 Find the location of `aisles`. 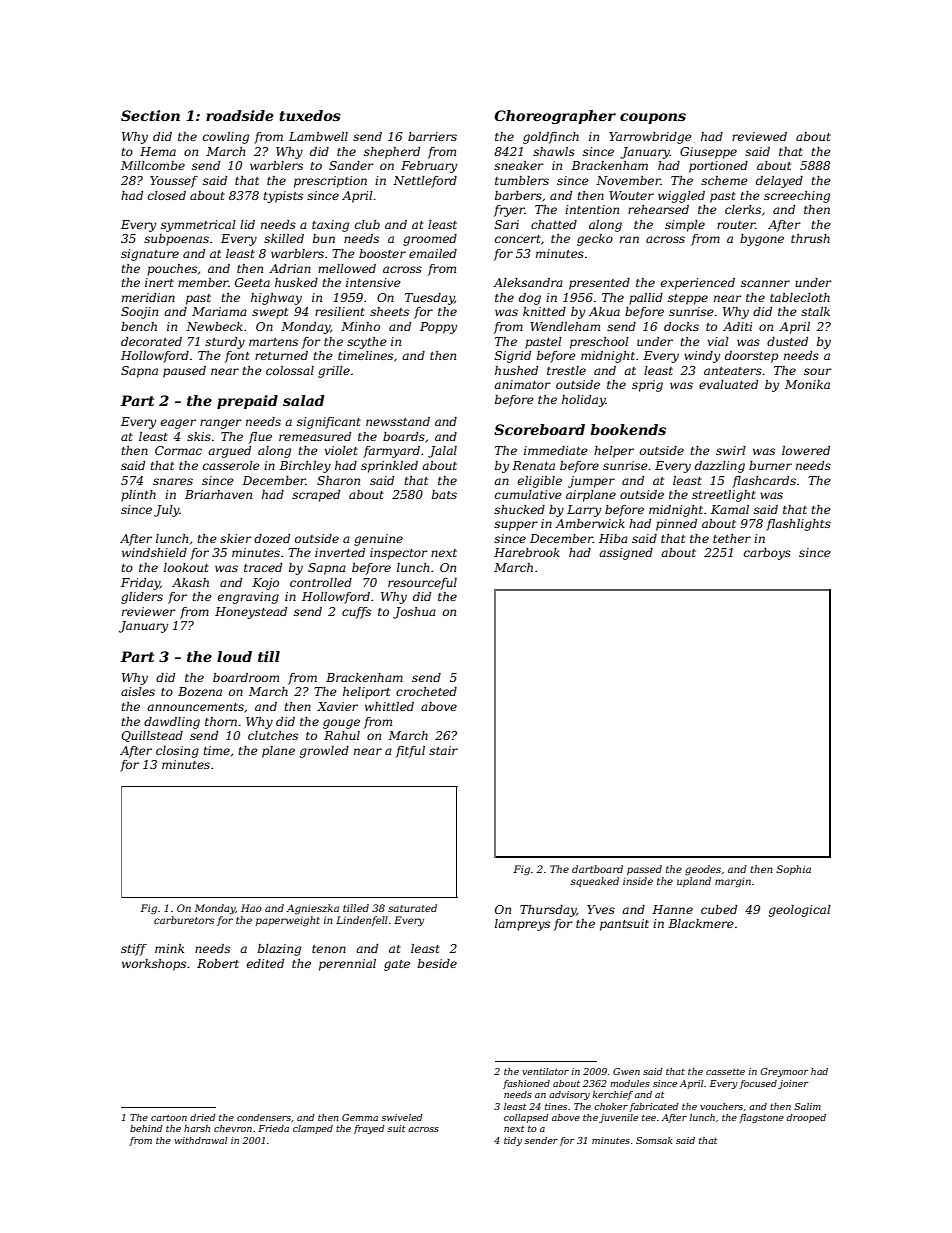

aisles is located at coordinates (138, 691).
